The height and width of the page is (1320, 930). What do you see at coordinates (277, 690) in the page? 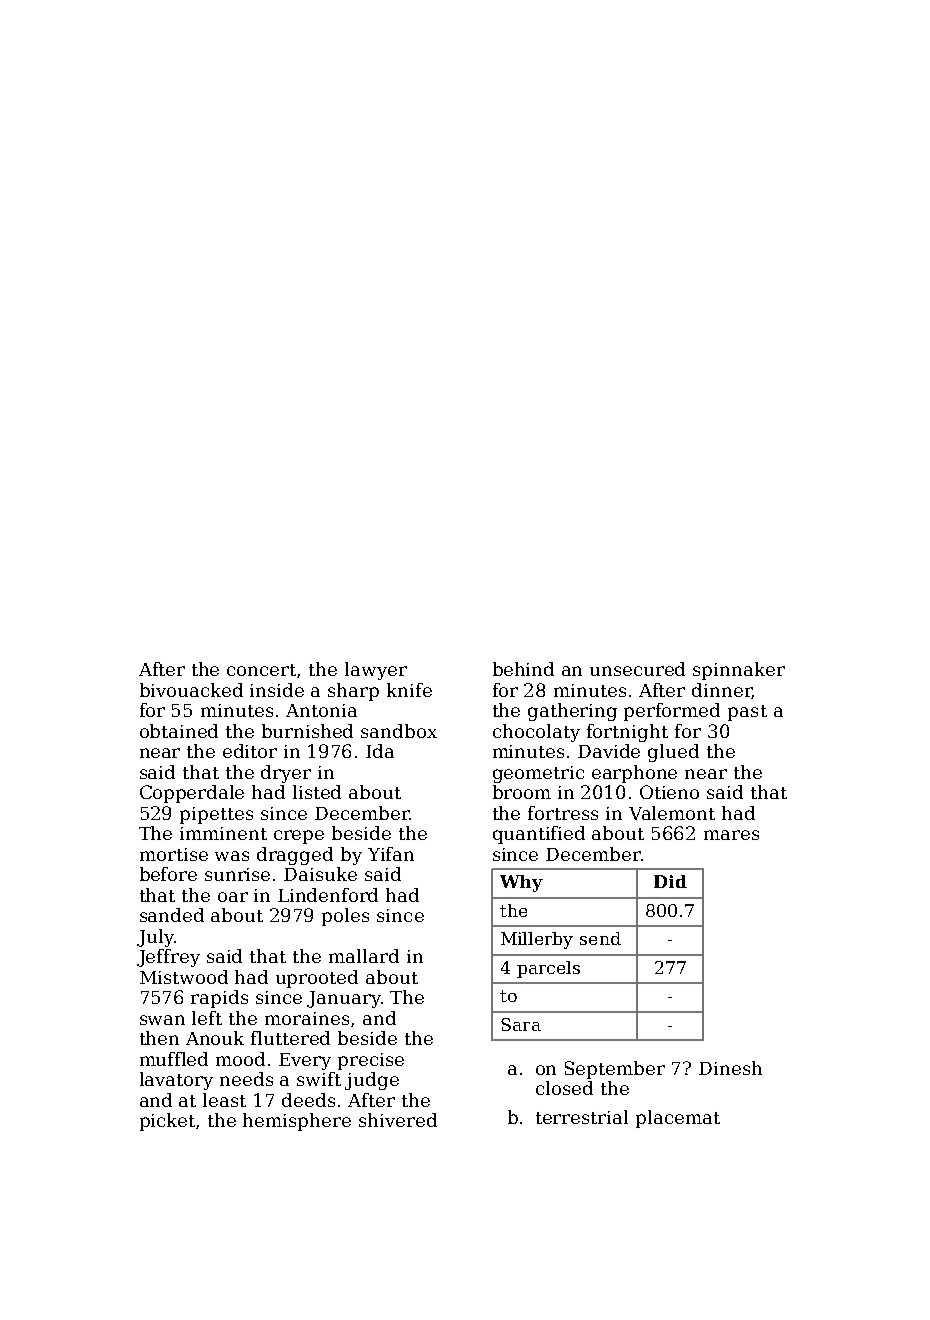
I see `inside` at bounding box center [277, 690].
